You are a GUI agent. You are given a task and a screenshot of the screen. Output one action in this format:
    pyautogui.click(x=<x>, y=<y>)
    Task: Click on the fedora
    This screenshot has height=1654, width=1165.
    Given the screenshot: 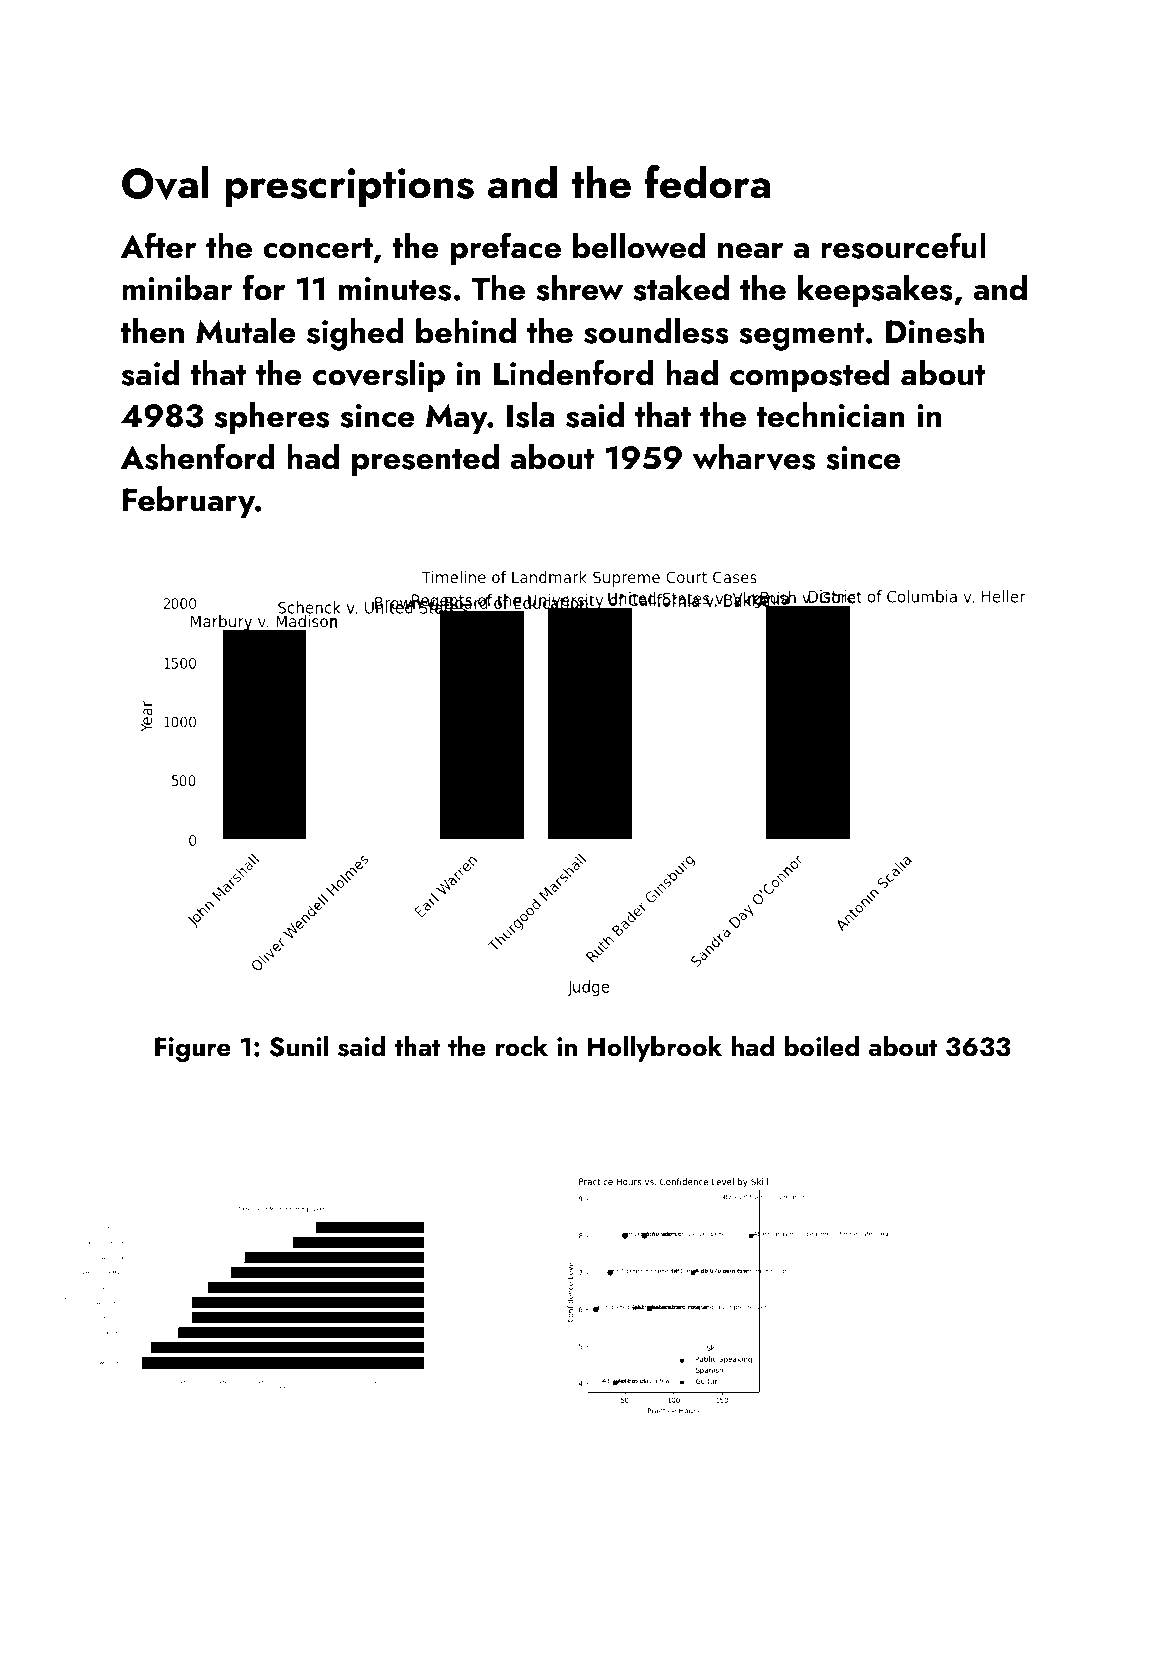 What is the action you would take?
    pyautogui.click(x=707, y=182)
